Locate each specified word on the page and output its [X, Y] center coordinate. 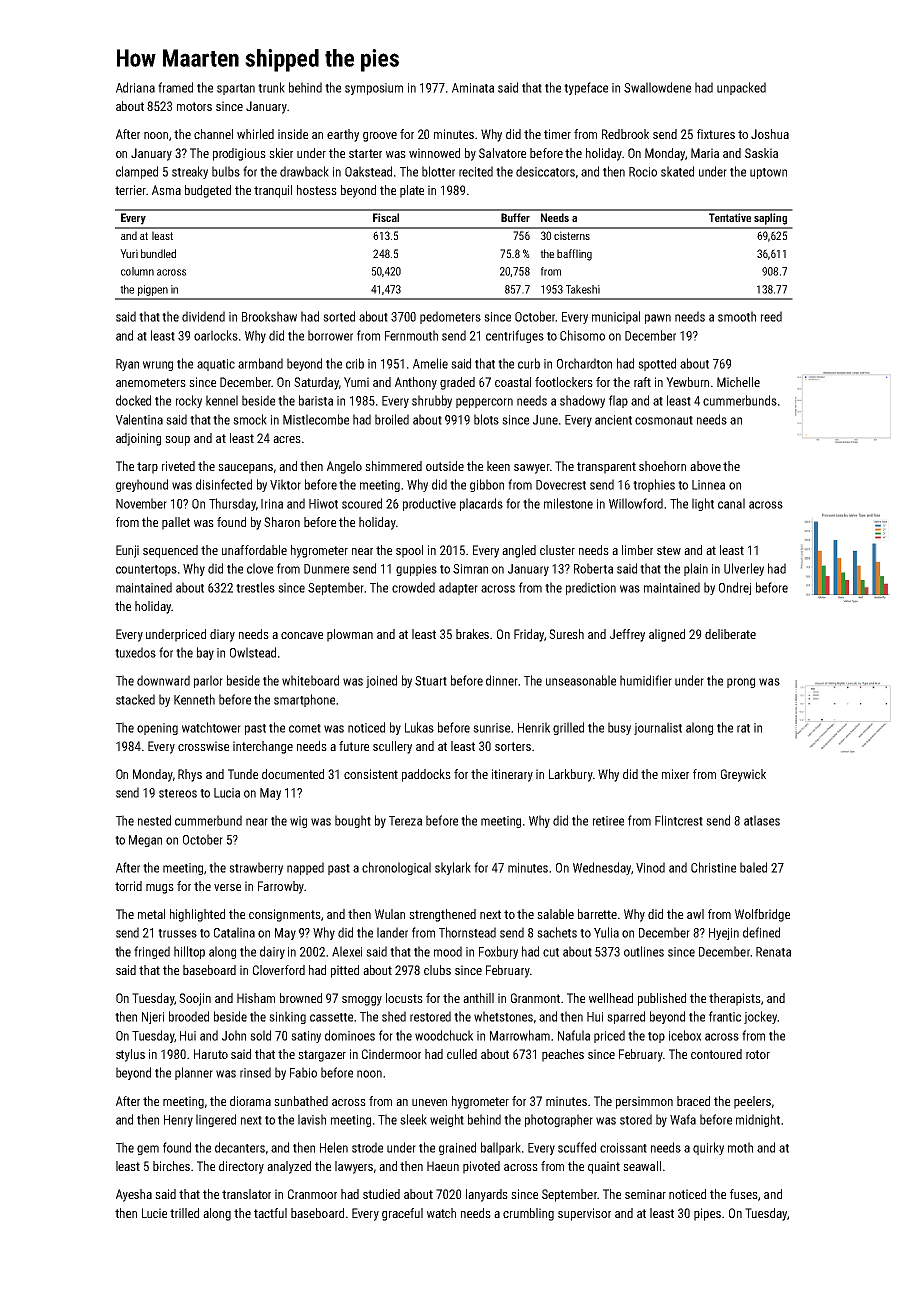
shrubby [432, 401]
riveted [178, 466]
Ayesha [134, 1195]
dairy [272, 952]
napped [305, 868]
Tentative [730, 217]
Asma [166, 190]
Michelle [738, 382]
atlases [762, 820]
